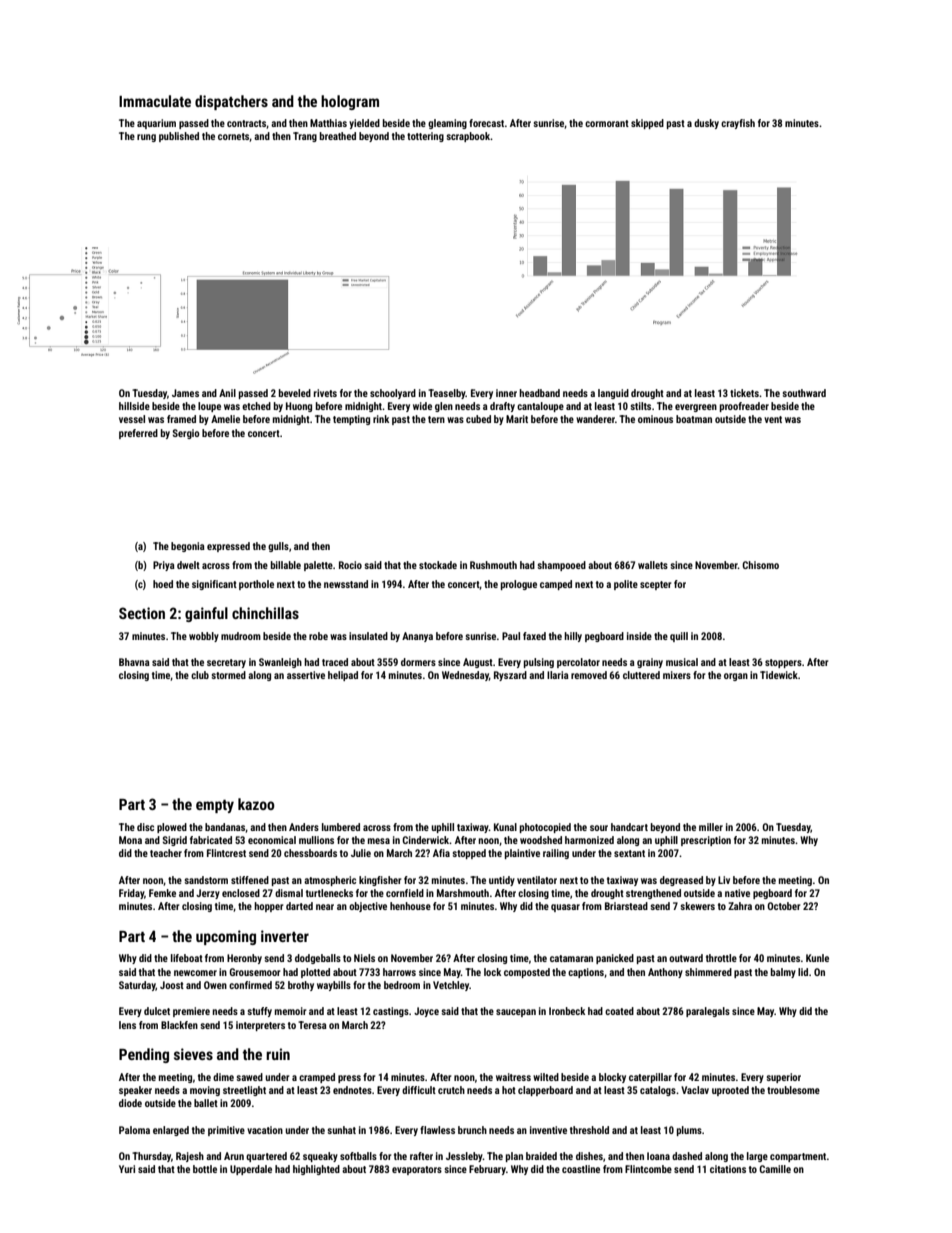 This screenshot has height=1233, width=952. I want to click on upcoming, so click(226, 937).
